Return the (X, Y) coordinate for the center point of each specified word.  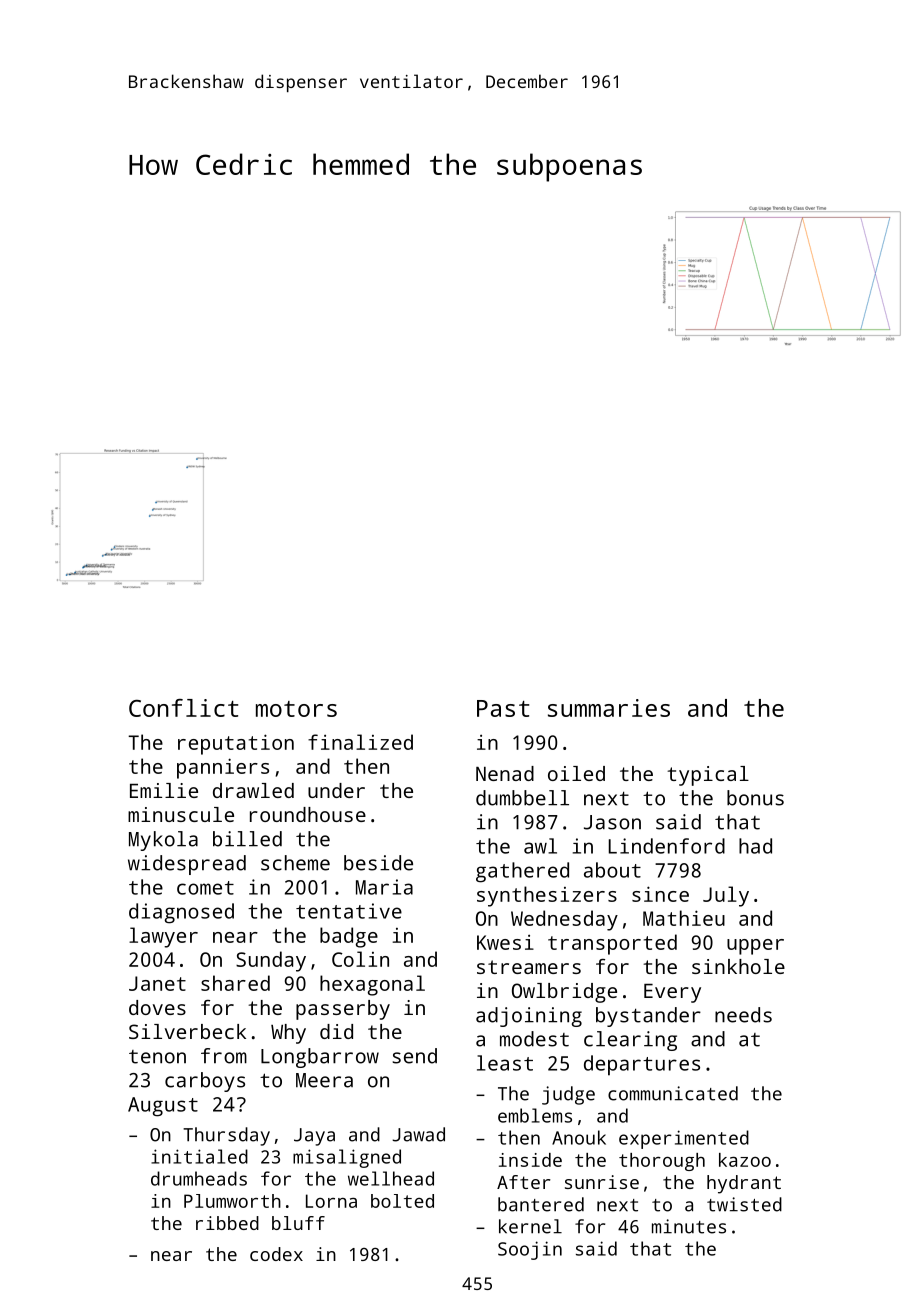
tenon (157, 1057)
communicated (673, 1093)
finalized (360, 742)
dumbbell (522, 798)
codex (276, 1254)
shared (235, 983)
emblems (535, 1115)
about (612, 870)
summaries (609, 708)
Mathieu (684, 918)
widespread (187, 865)
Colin (360, 959)
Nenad (505, 773)
